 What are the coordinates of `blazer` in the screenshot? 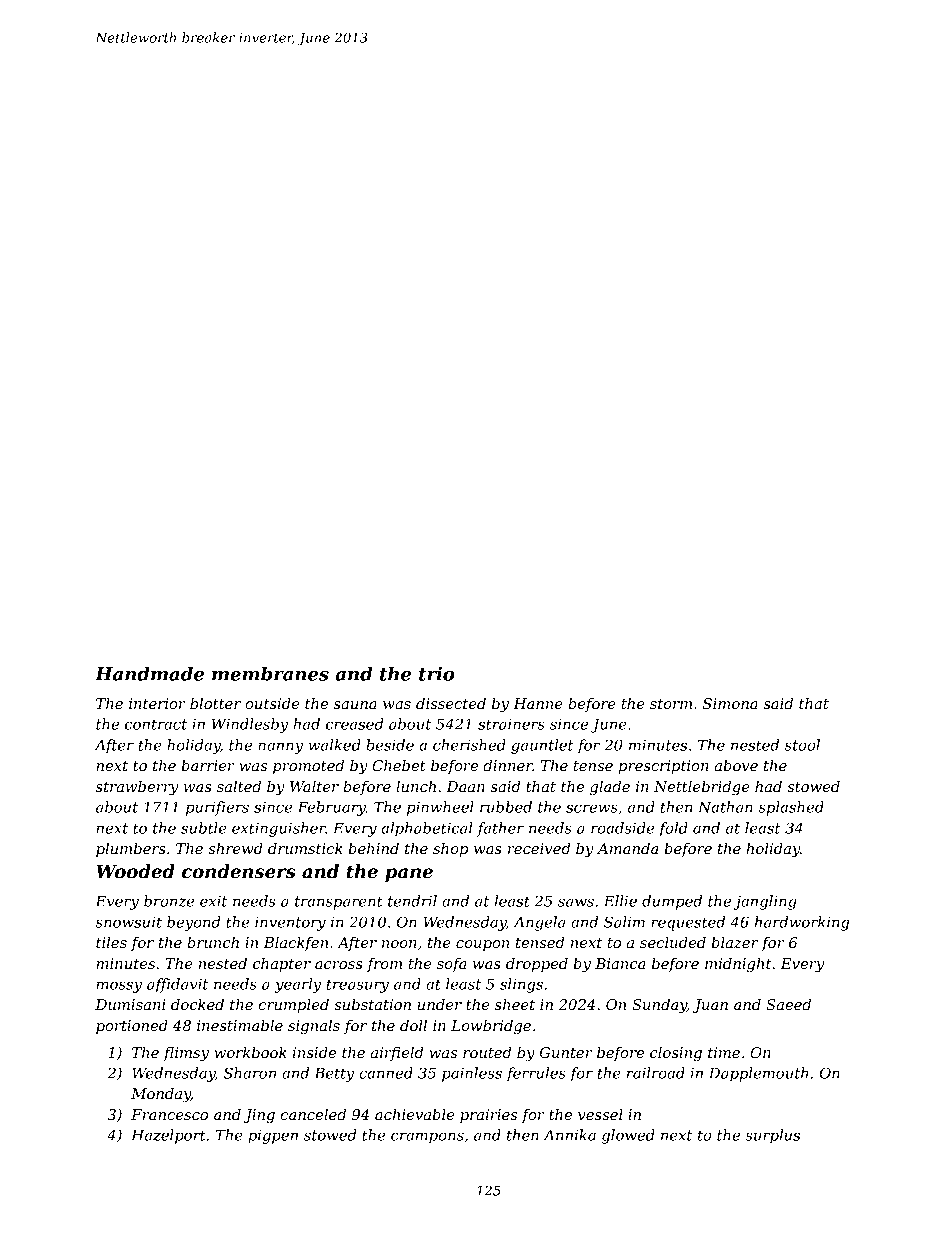 It's located at (734, 942).
